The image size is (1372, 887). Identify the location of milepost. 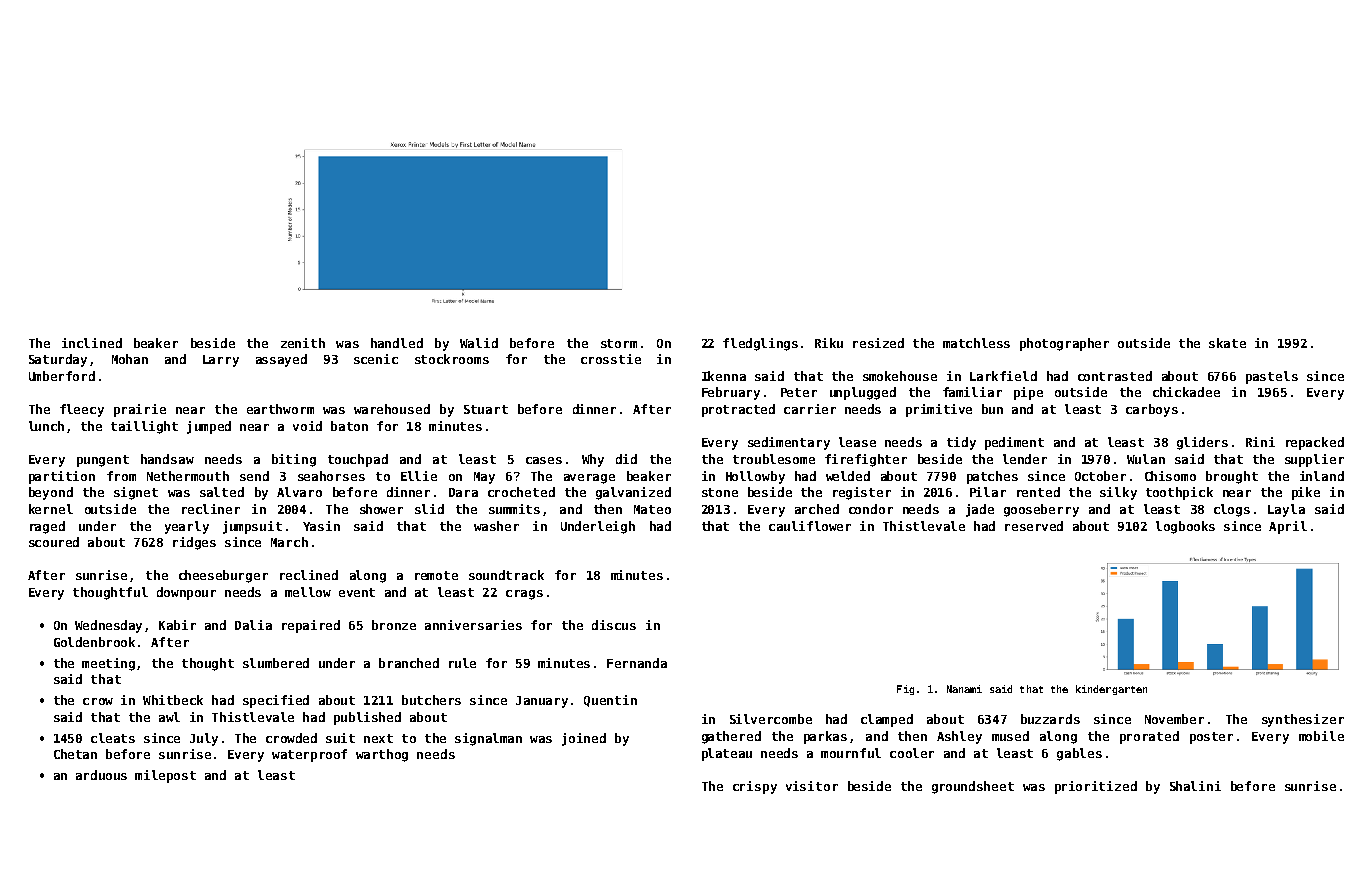
(165, 776).
